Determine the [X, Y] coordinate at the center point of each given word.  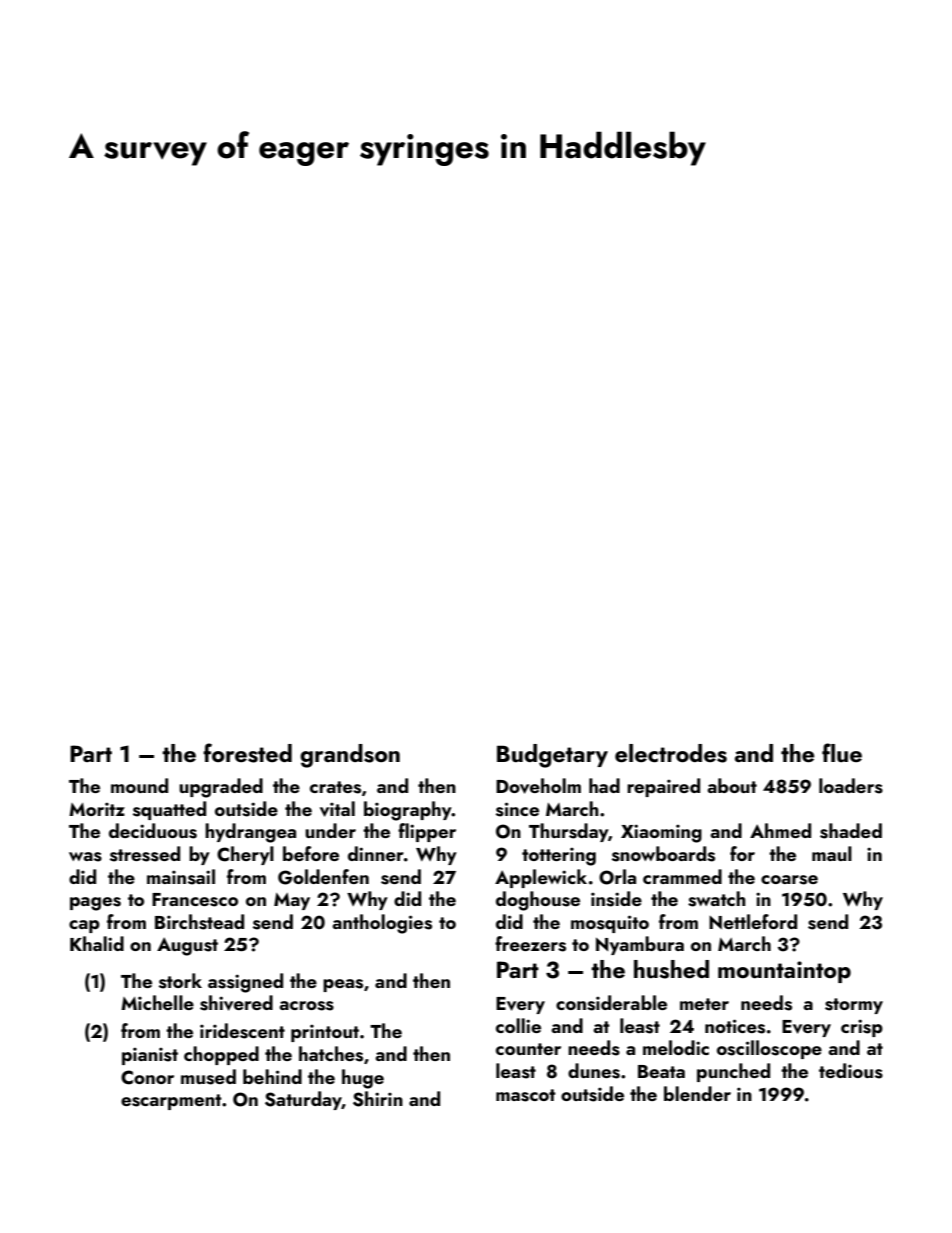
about [732, 785]
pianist [150, 1056]
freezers [530, 944]
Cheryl [245, 855]
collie [518, 1025]
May [292, 901]
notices [735, 1026]
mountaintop [784, 972]
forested [247, 753]
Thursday [568, 832]
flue [842, 752]
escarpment [171, 1102]
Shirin [378, 1099]
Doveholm [538, 786]
